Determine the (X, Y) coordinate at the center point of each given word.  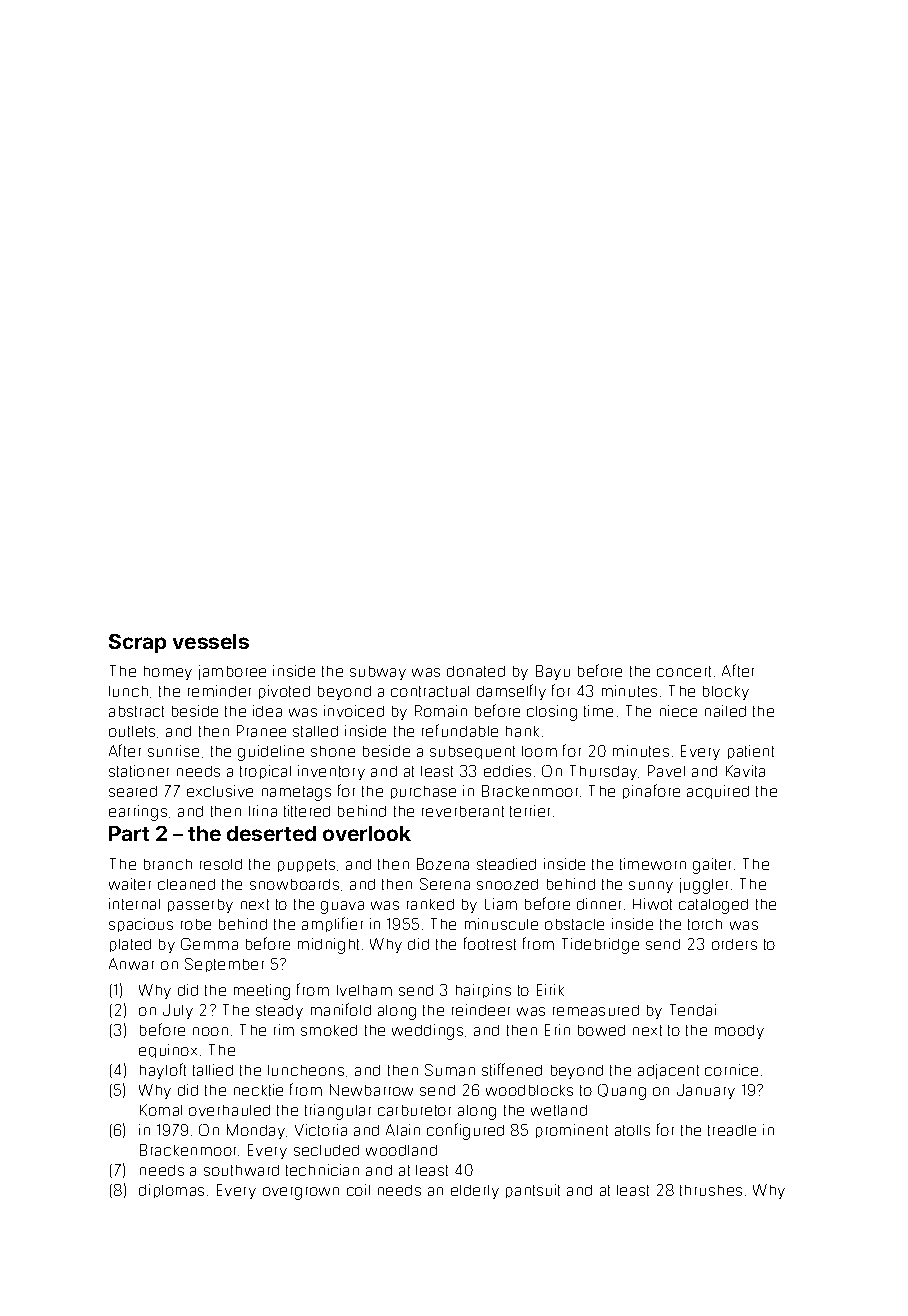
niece (678, 711)
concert (684, 671)
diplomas (171, 1191)
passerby (200, 906)
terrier (530, 811)
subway (378, 673)
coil (358, 1190)
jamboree (232, 672)
